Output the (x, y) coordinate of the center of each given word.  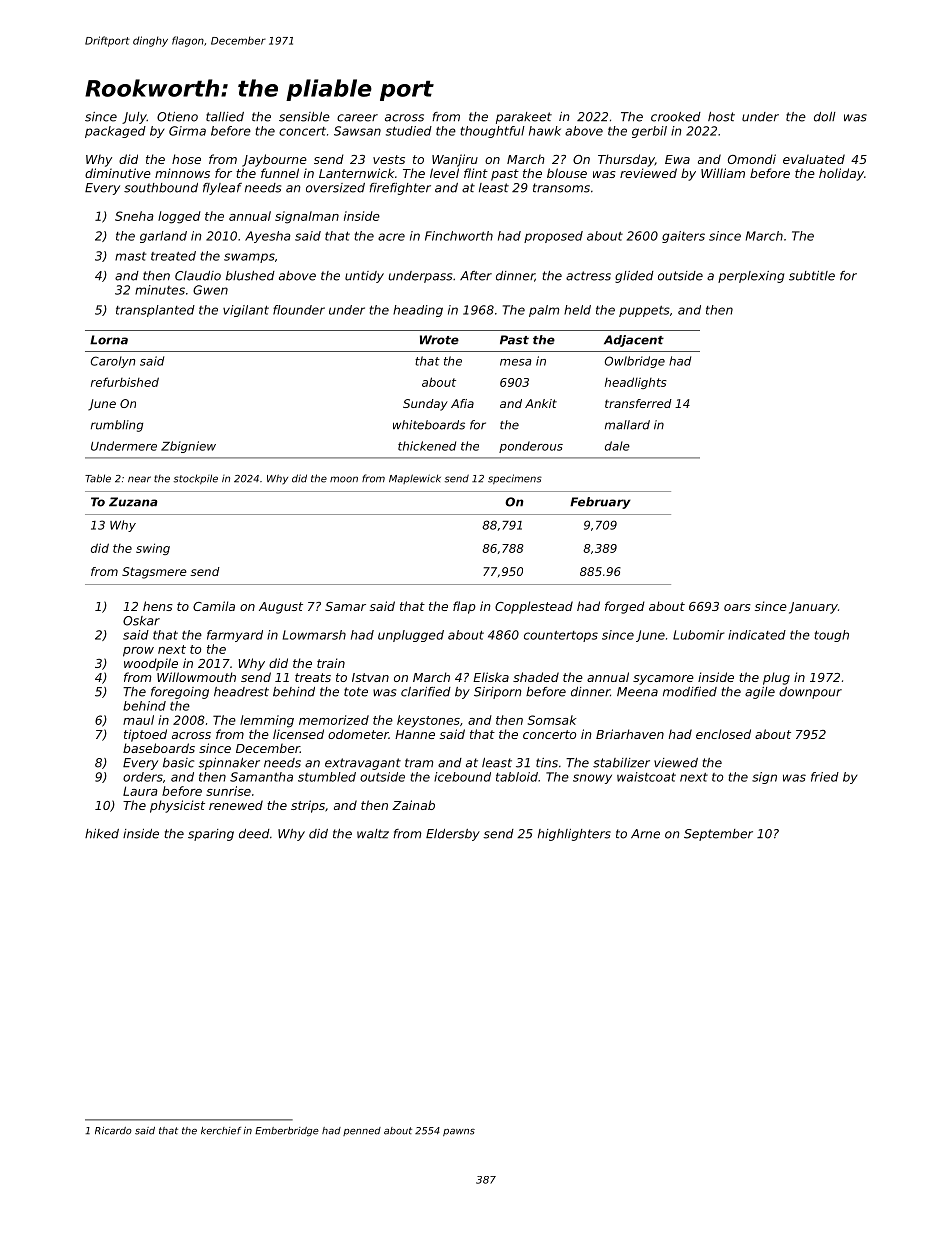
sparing (211, 835)
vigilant (246, 311)
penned (362, 1131)
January (813, 608)
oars (737, 607)
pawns (459, 1132)
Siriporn (497, 693)
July (134, 118)
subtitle (812, 276)
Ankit (541, 403)
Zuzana (133, 502)
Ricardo (113, 1131)
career (357, 118)
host (721, 117)
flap (464, 607)
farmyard (235, 636)
